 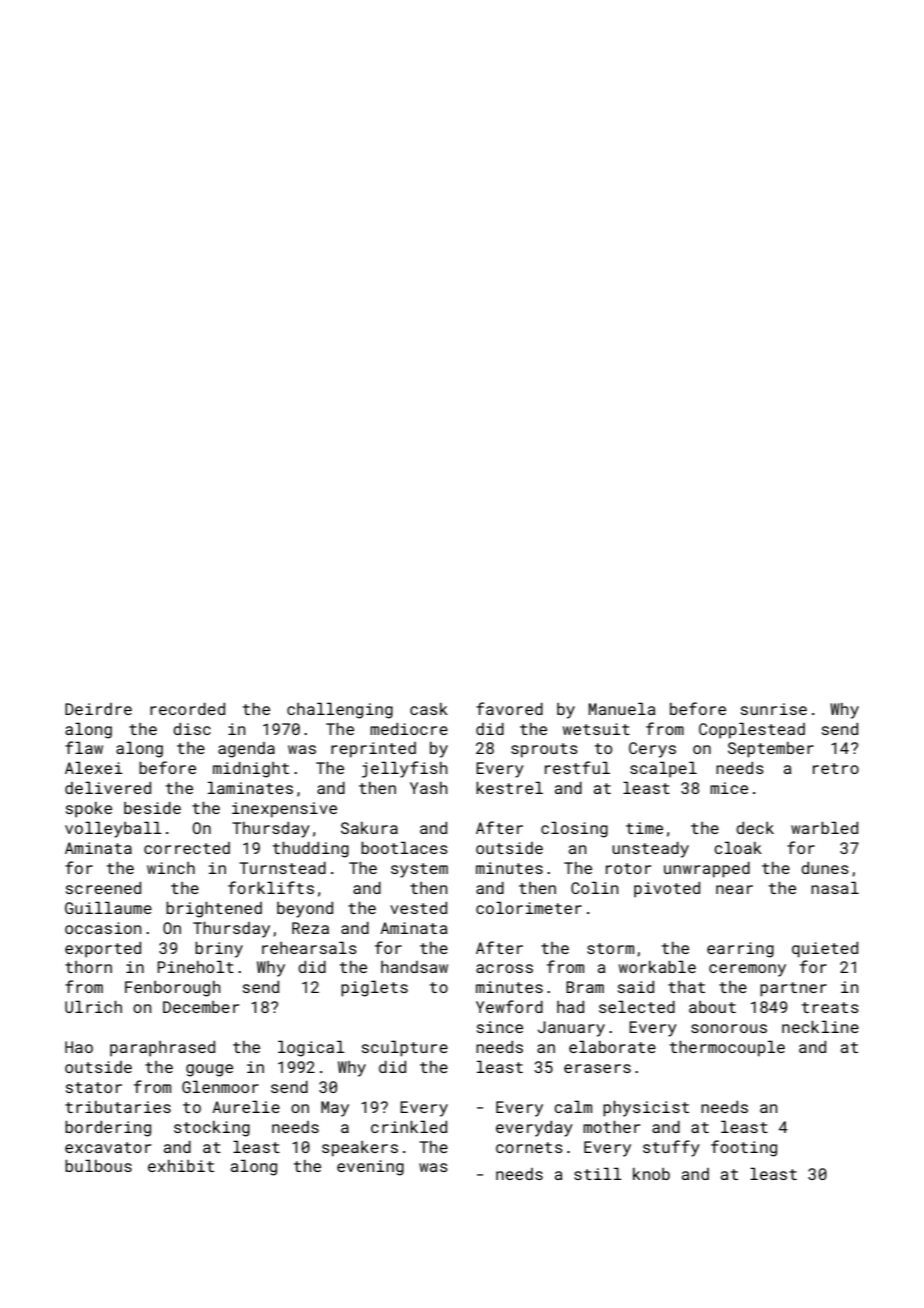 What do you see at coordinates (212, 1129) in the image?
I see `stocking` at bounding box center [212, 1129].
